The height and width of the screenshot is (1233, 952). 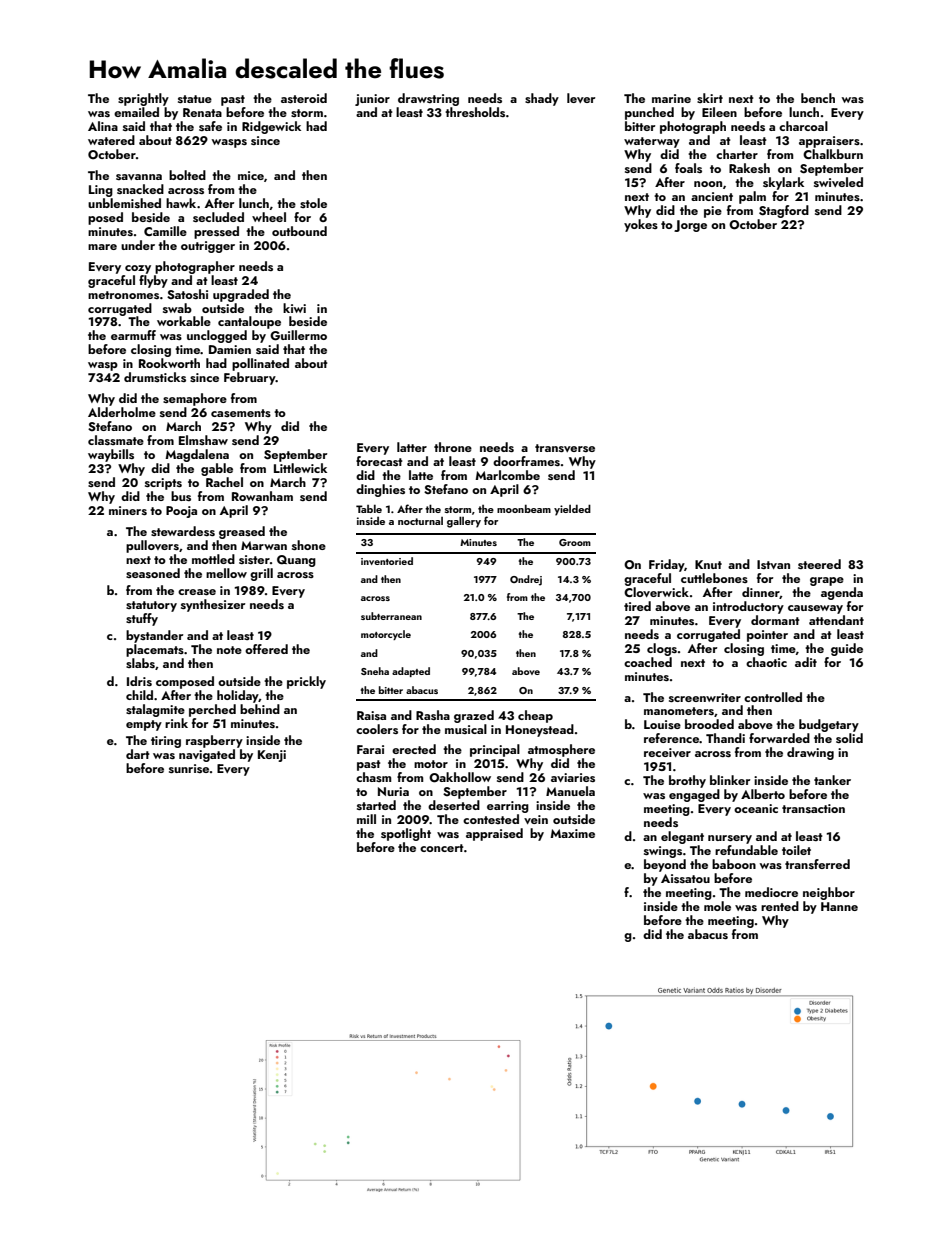 What do you see at coordinates (542, 99) in the screenshot?
I see `shady` at bounding box center [542, 99].
